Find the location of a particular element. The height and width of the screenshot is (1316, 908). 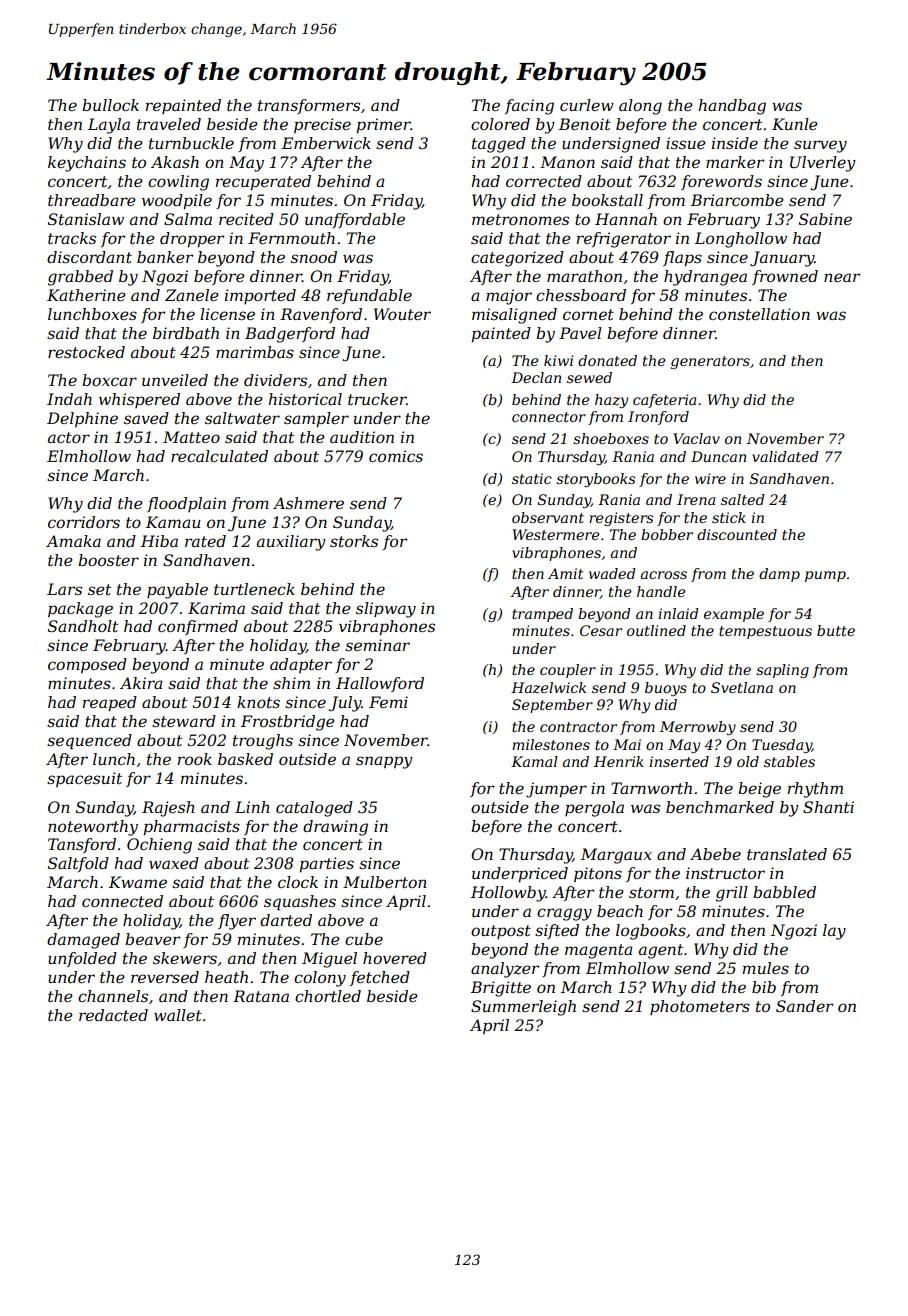

reversed is located at coordinates (165, 977).
